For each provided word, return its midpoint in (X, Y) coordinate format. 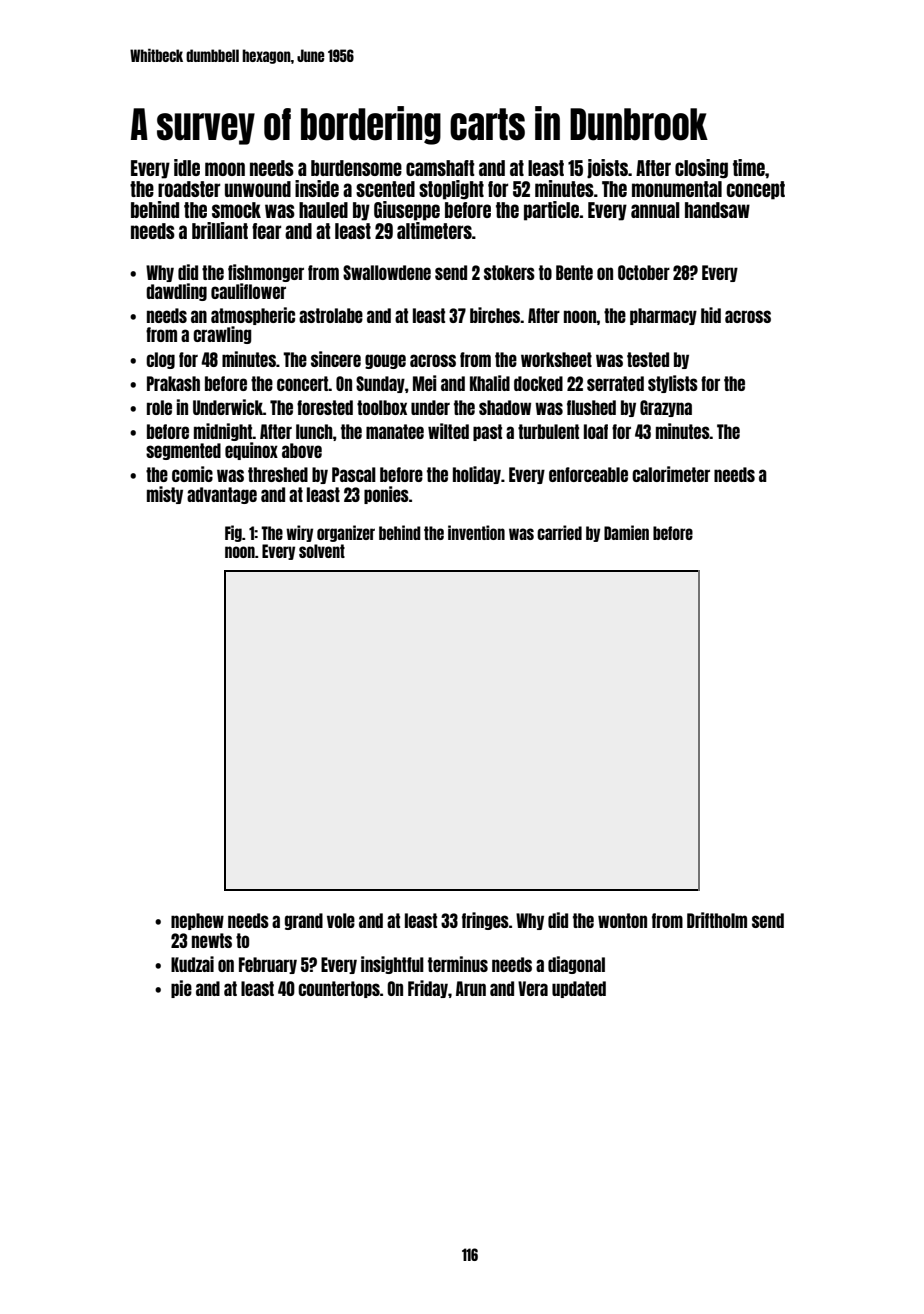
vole (341, 920)
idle (187, 167)
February (268, 965)
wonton (622, 920)
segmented (183, 451)
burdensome (356, 168)
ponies (386, 495)
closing (701, 169)
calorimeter (671, 474)
